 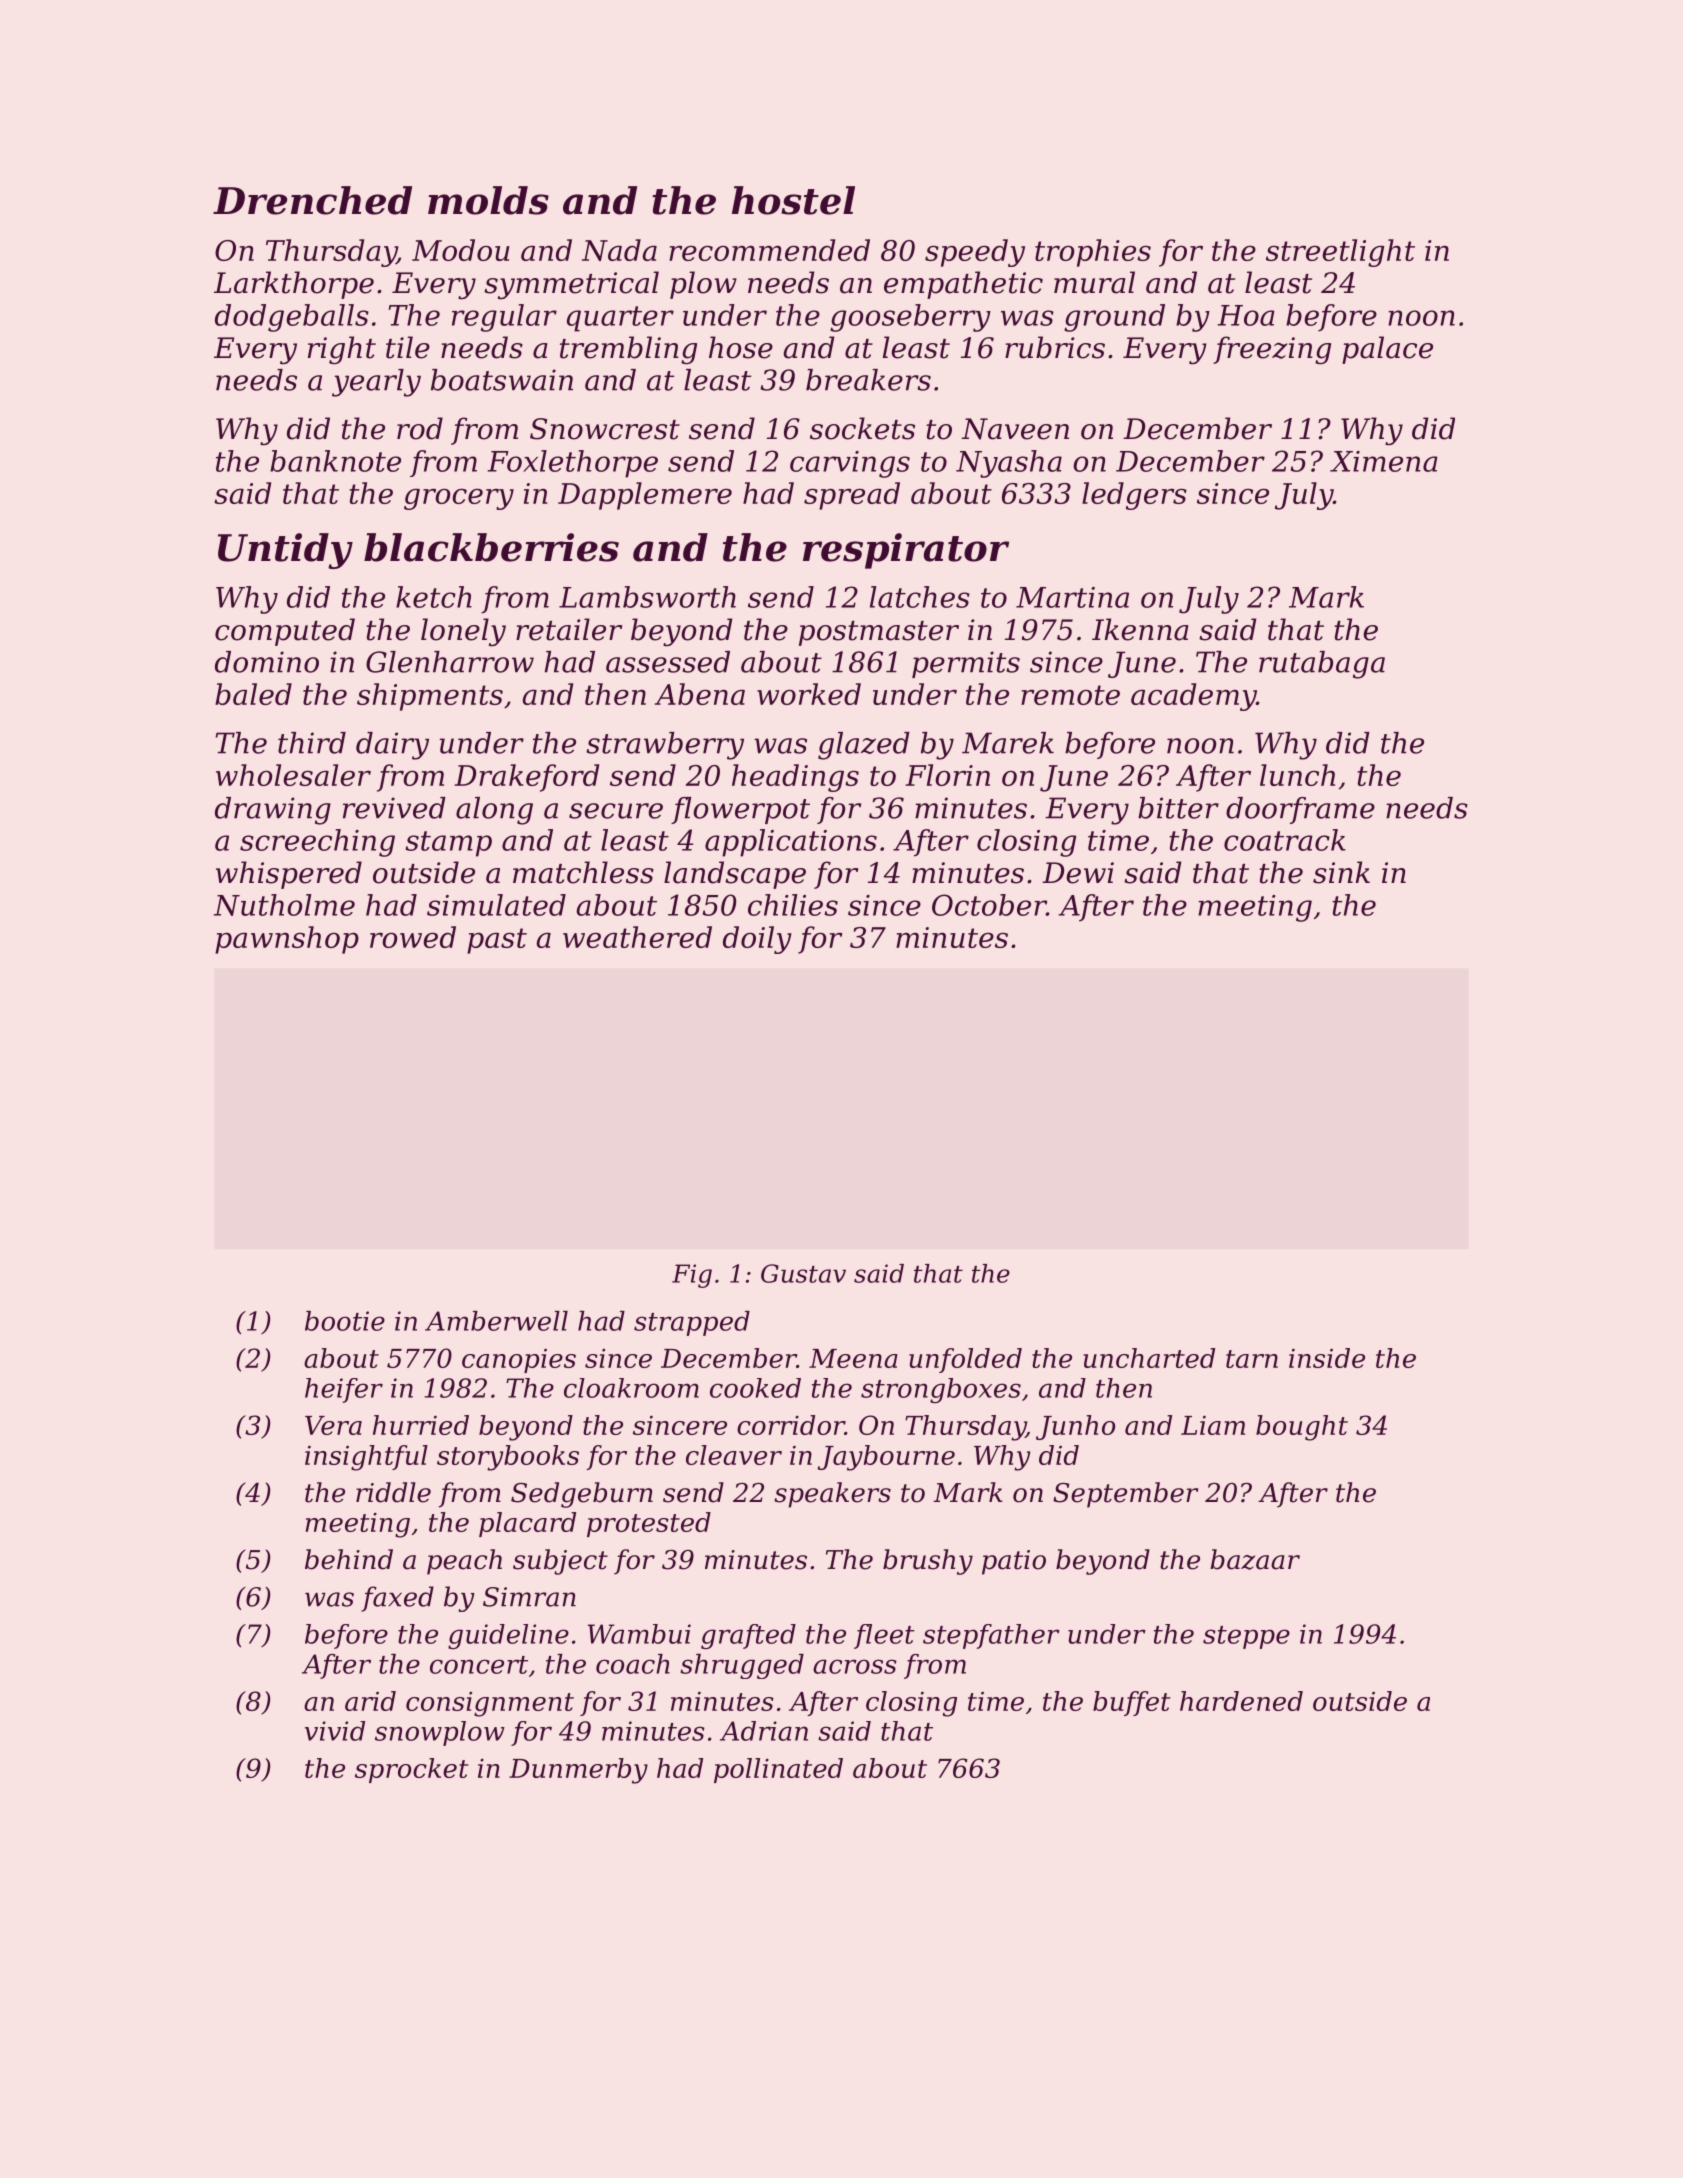 I want to click on vivid, so click(x=335, y=1731).
